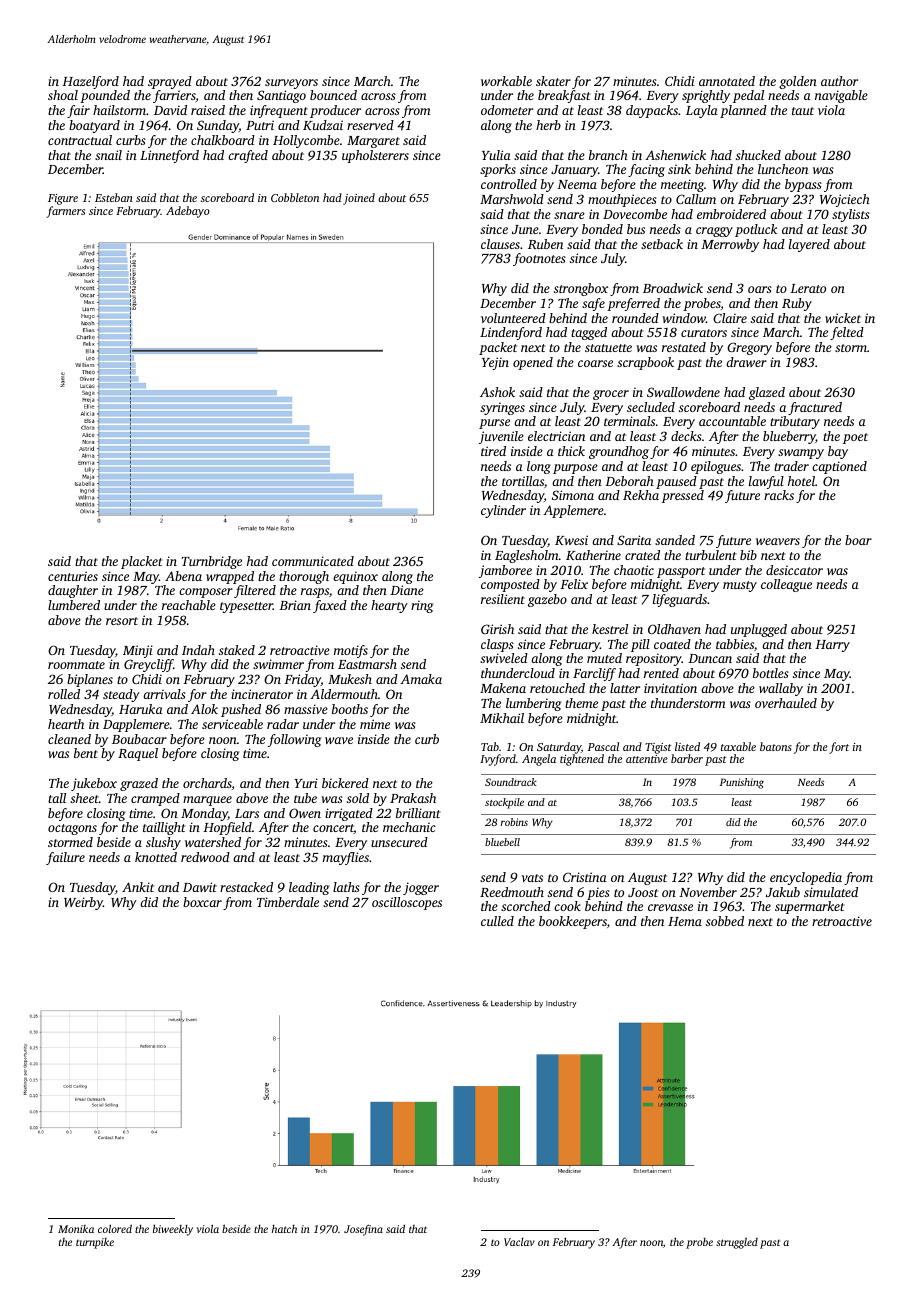 The height and width of the screenshot is (1308, 924). I want to click on bluebell, so click(502, 842).
